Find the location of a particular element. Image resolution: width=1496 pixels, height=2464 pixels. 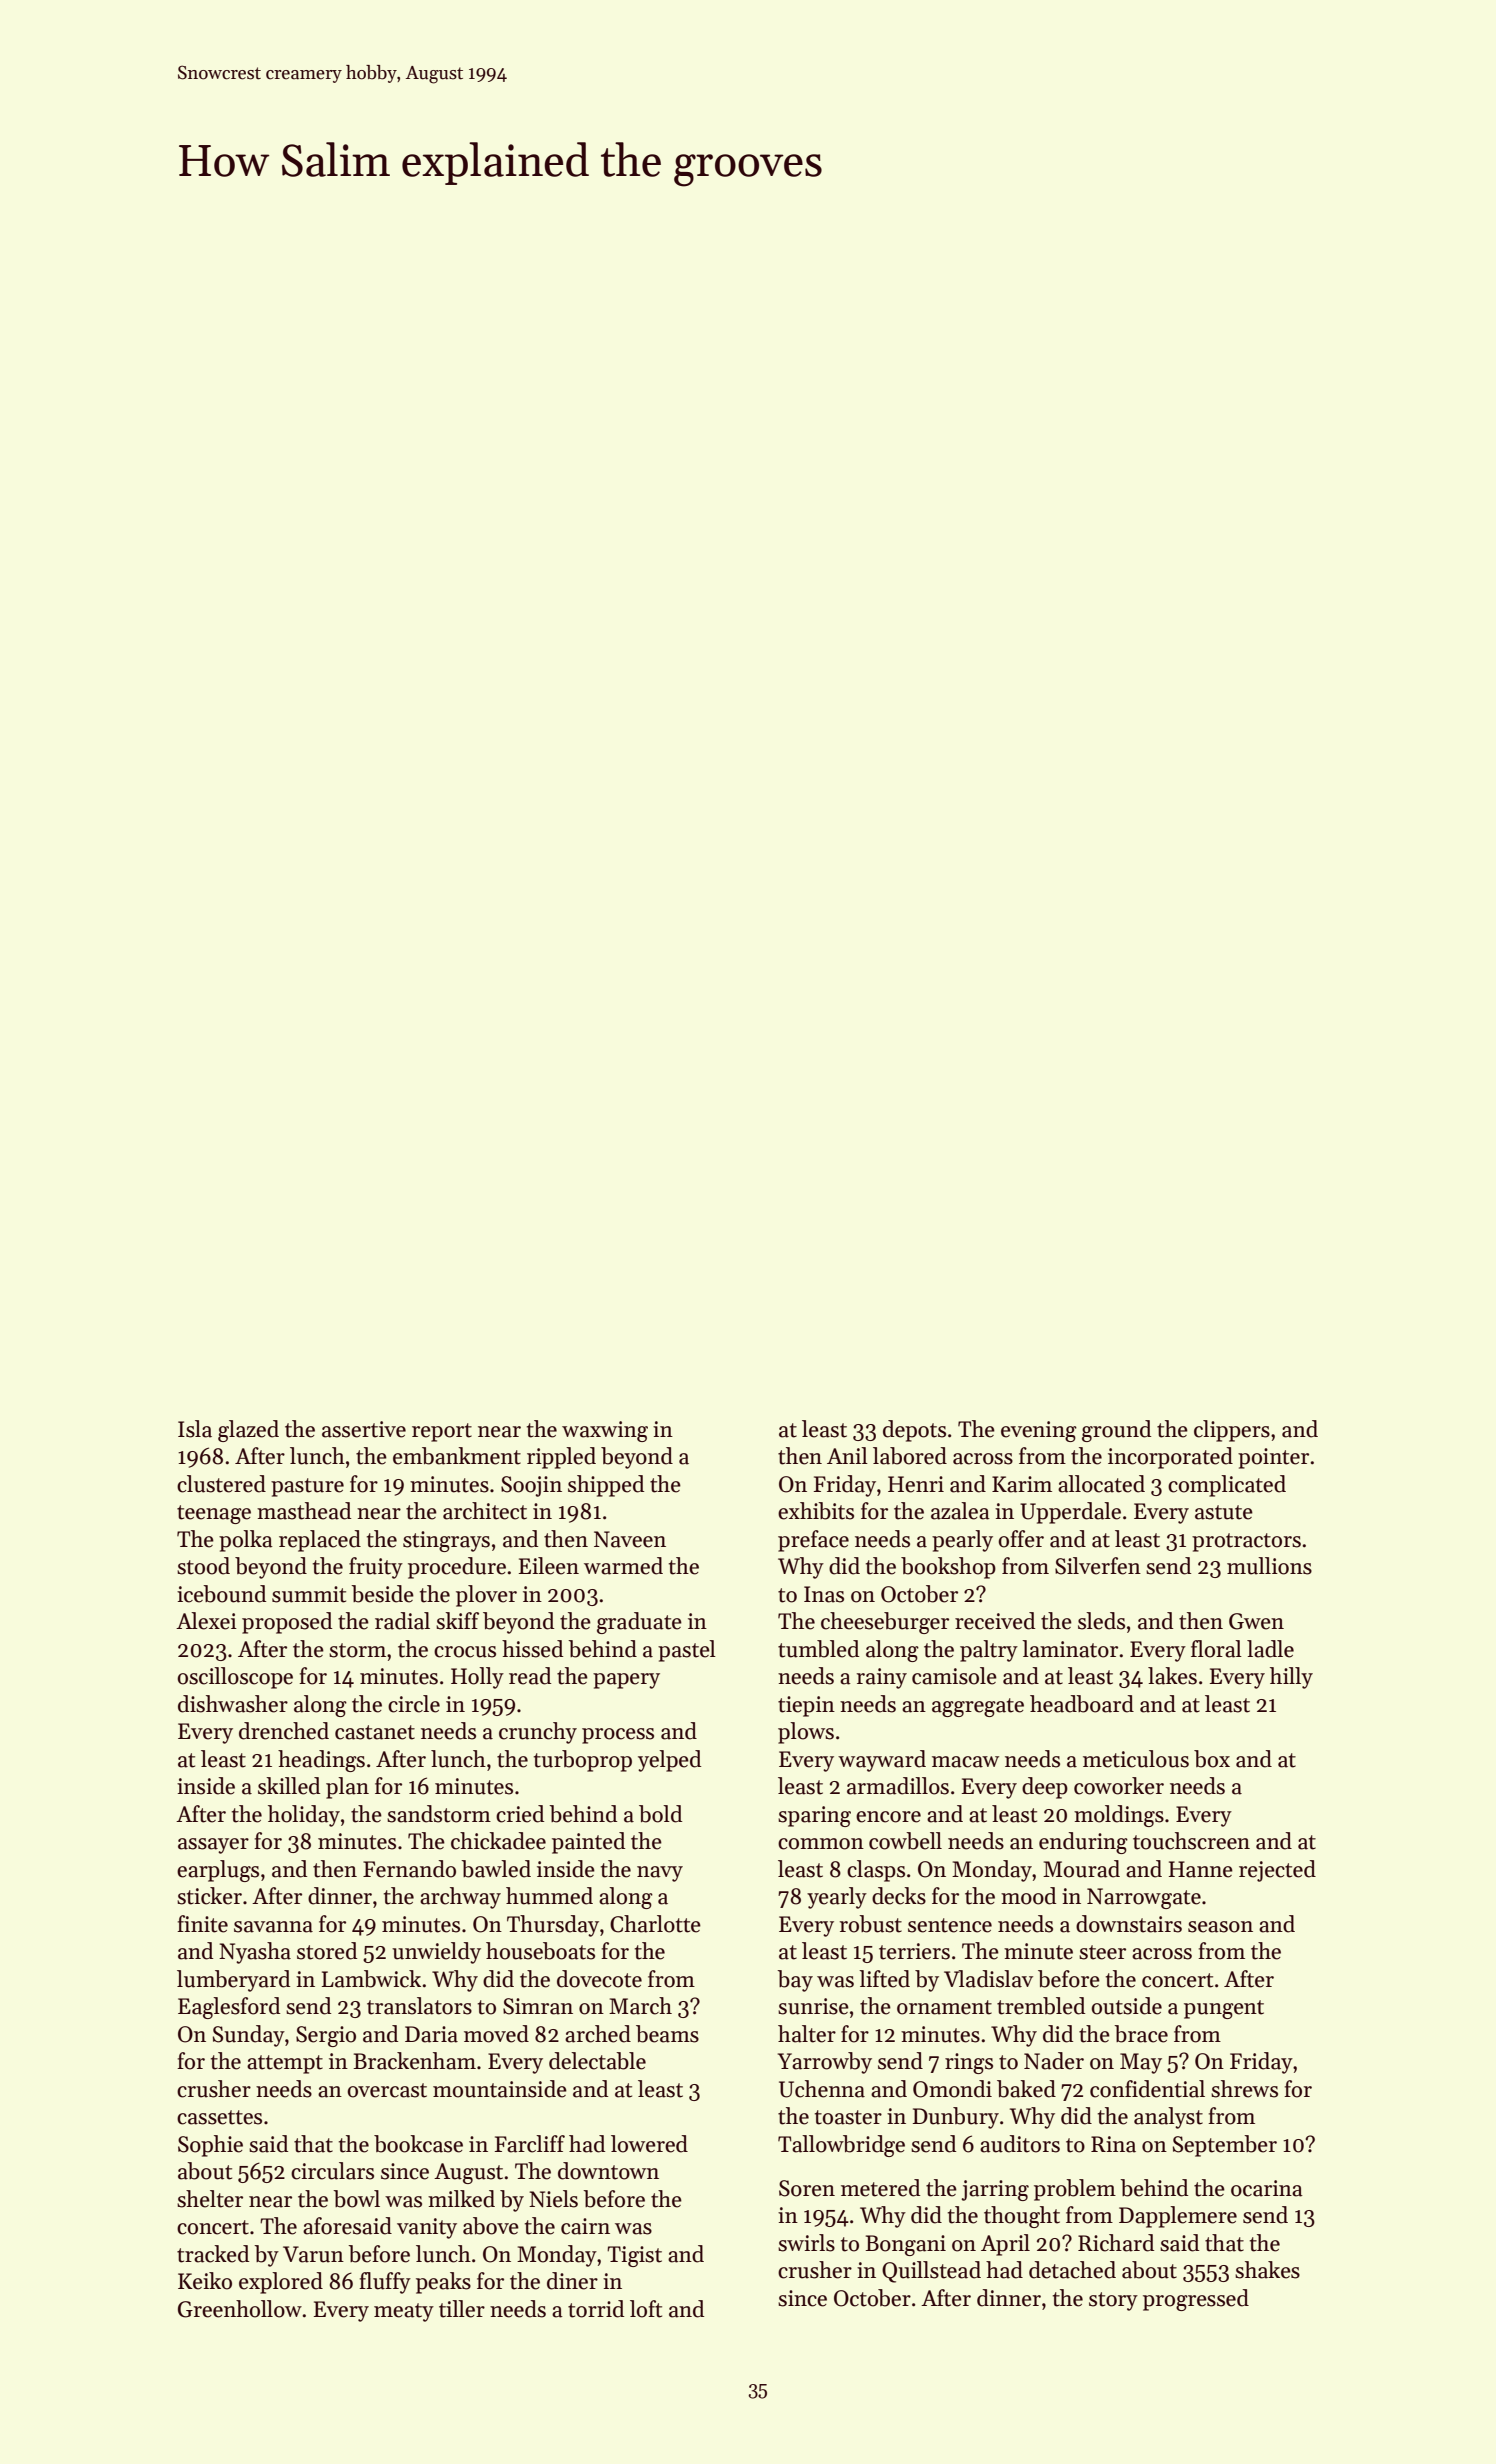

depots is located at coordinates (914, 1431).
